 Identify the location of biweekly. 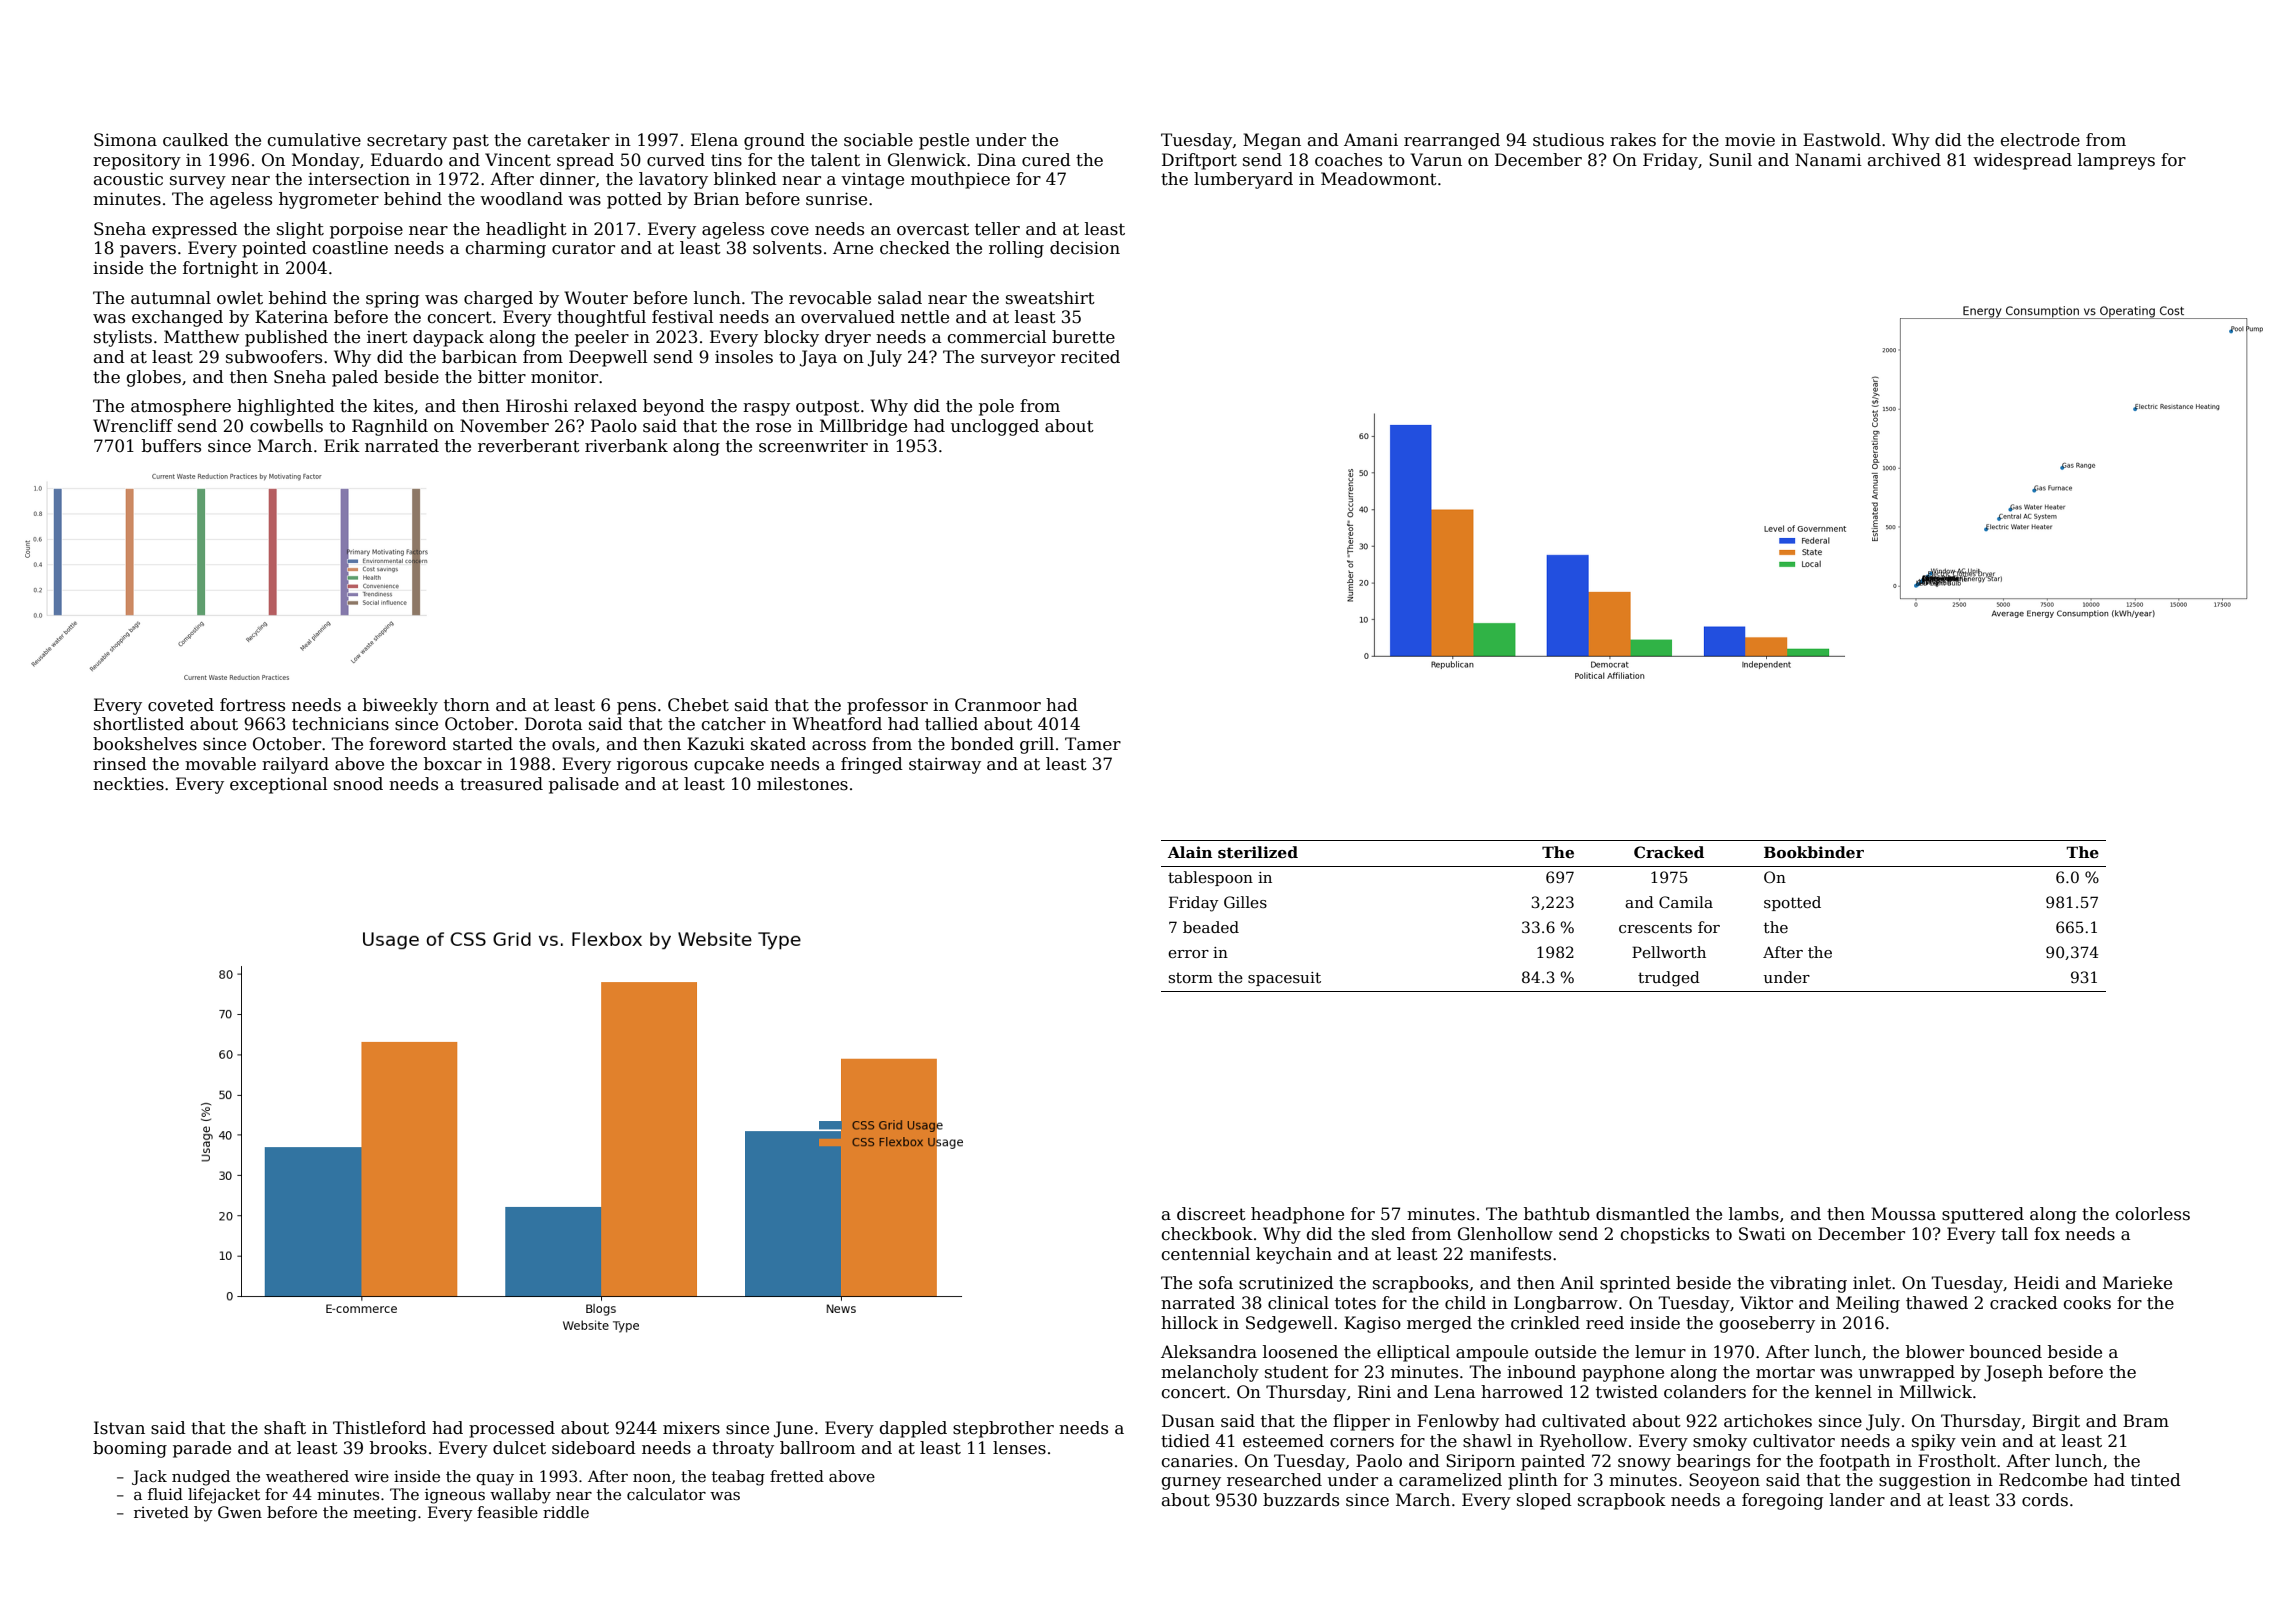
(400, 706).
